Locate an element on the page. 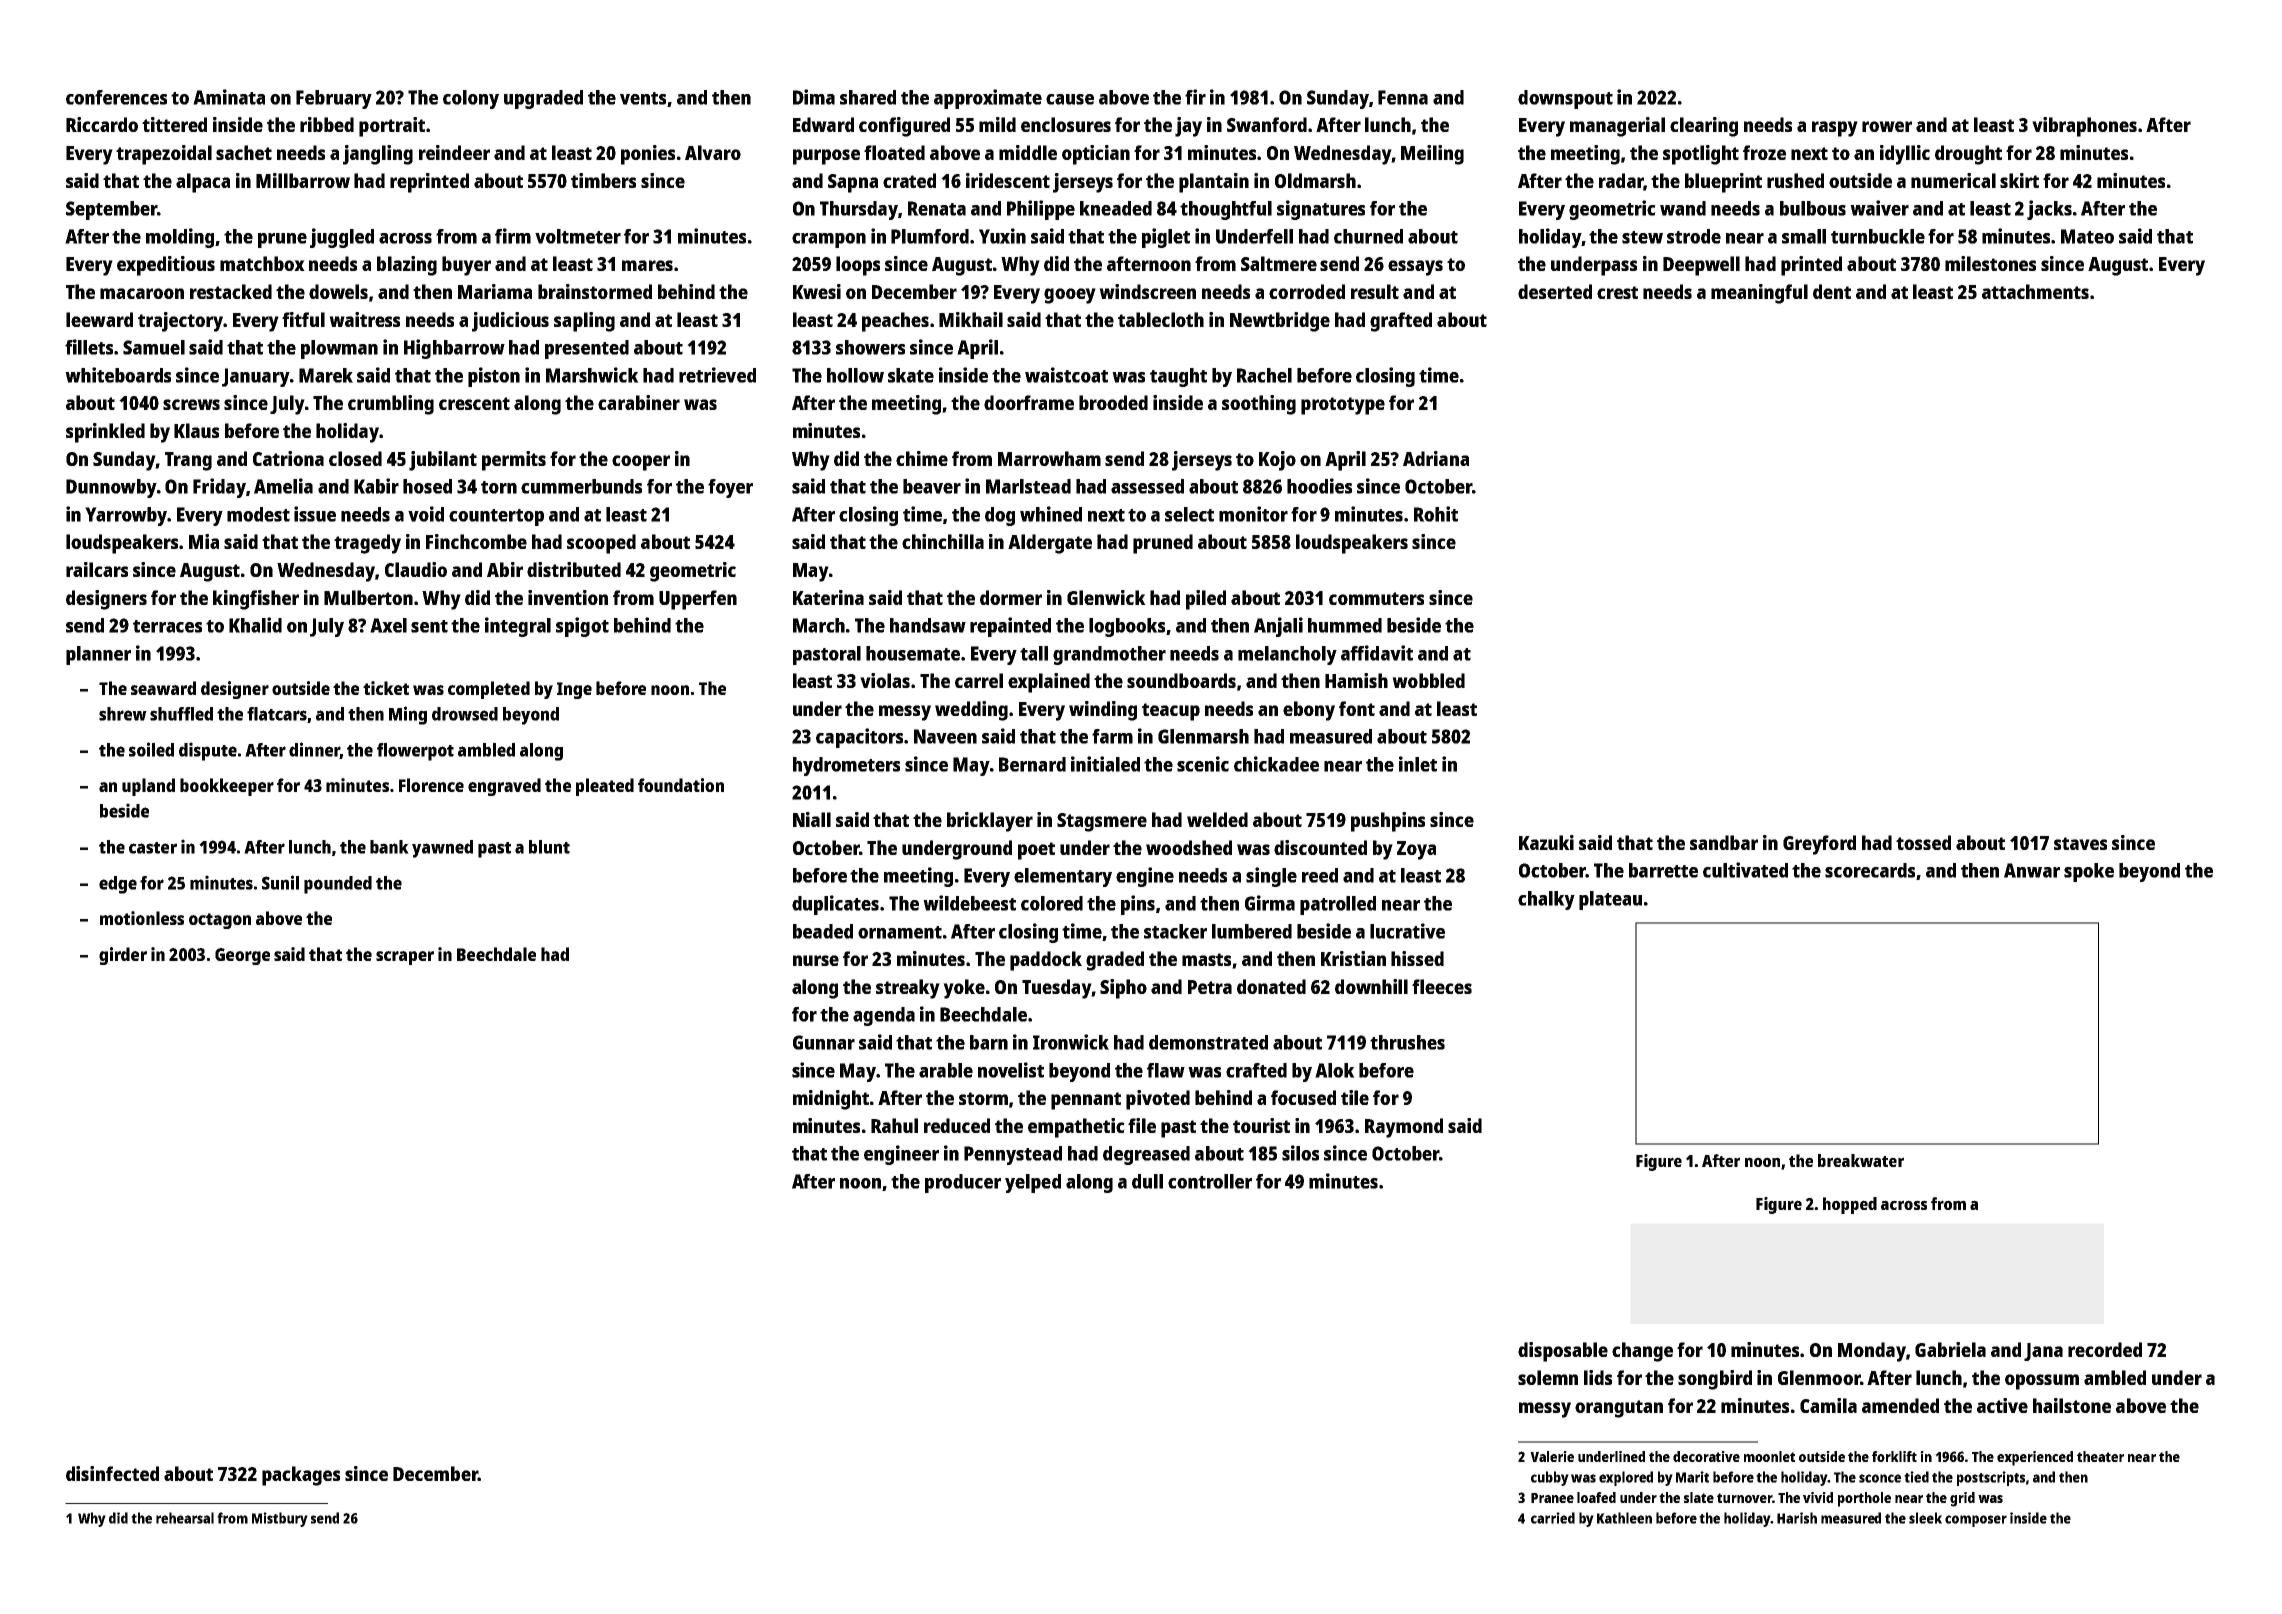 The image size is (2282, 1614). staves is located at coordinates (2080, 843).
